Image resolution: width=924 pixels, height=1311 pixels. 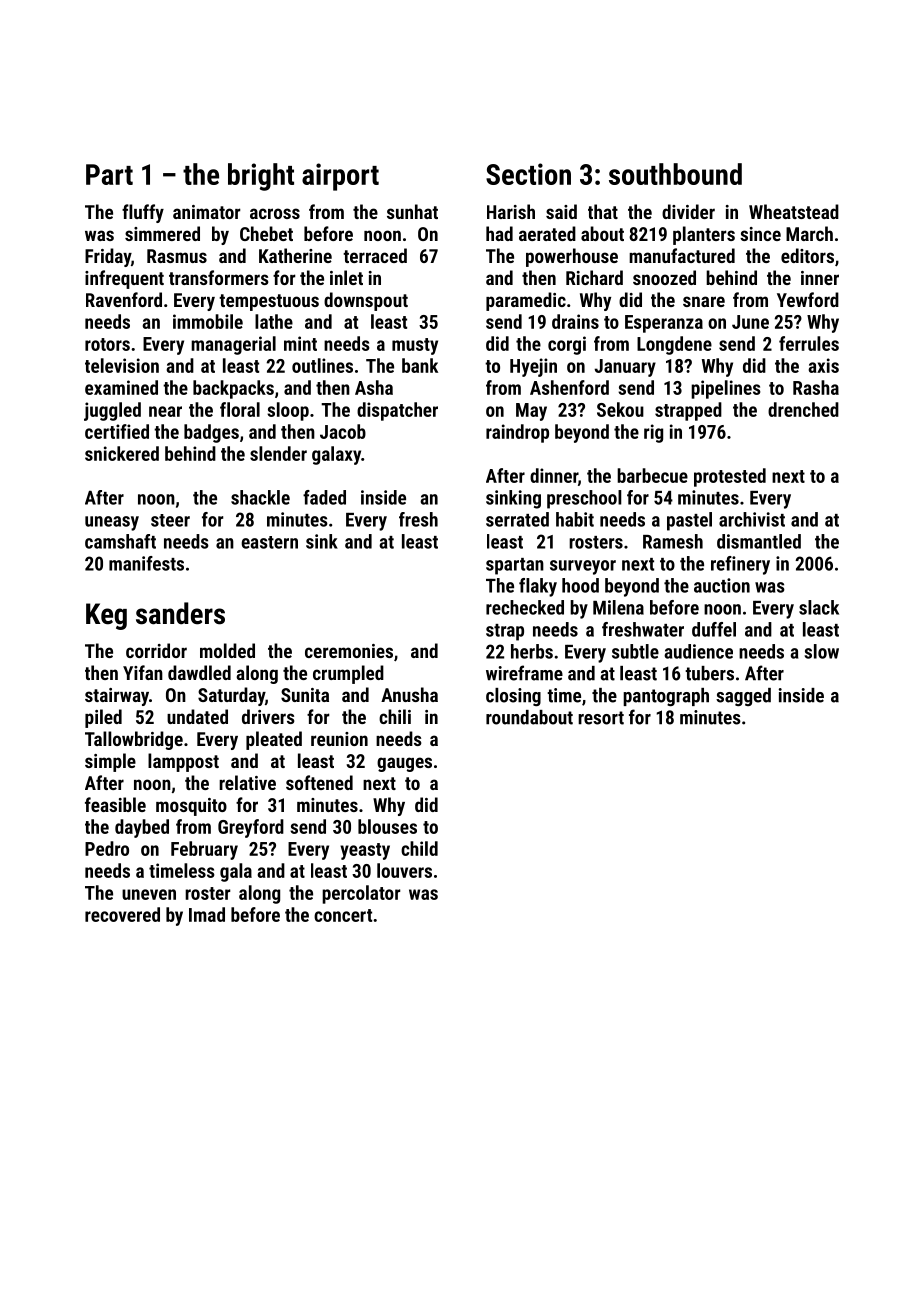 What do you see at coordinates (266, 233) in the screenshot?
I see `Chebet` at bounding box center [266, 233].
